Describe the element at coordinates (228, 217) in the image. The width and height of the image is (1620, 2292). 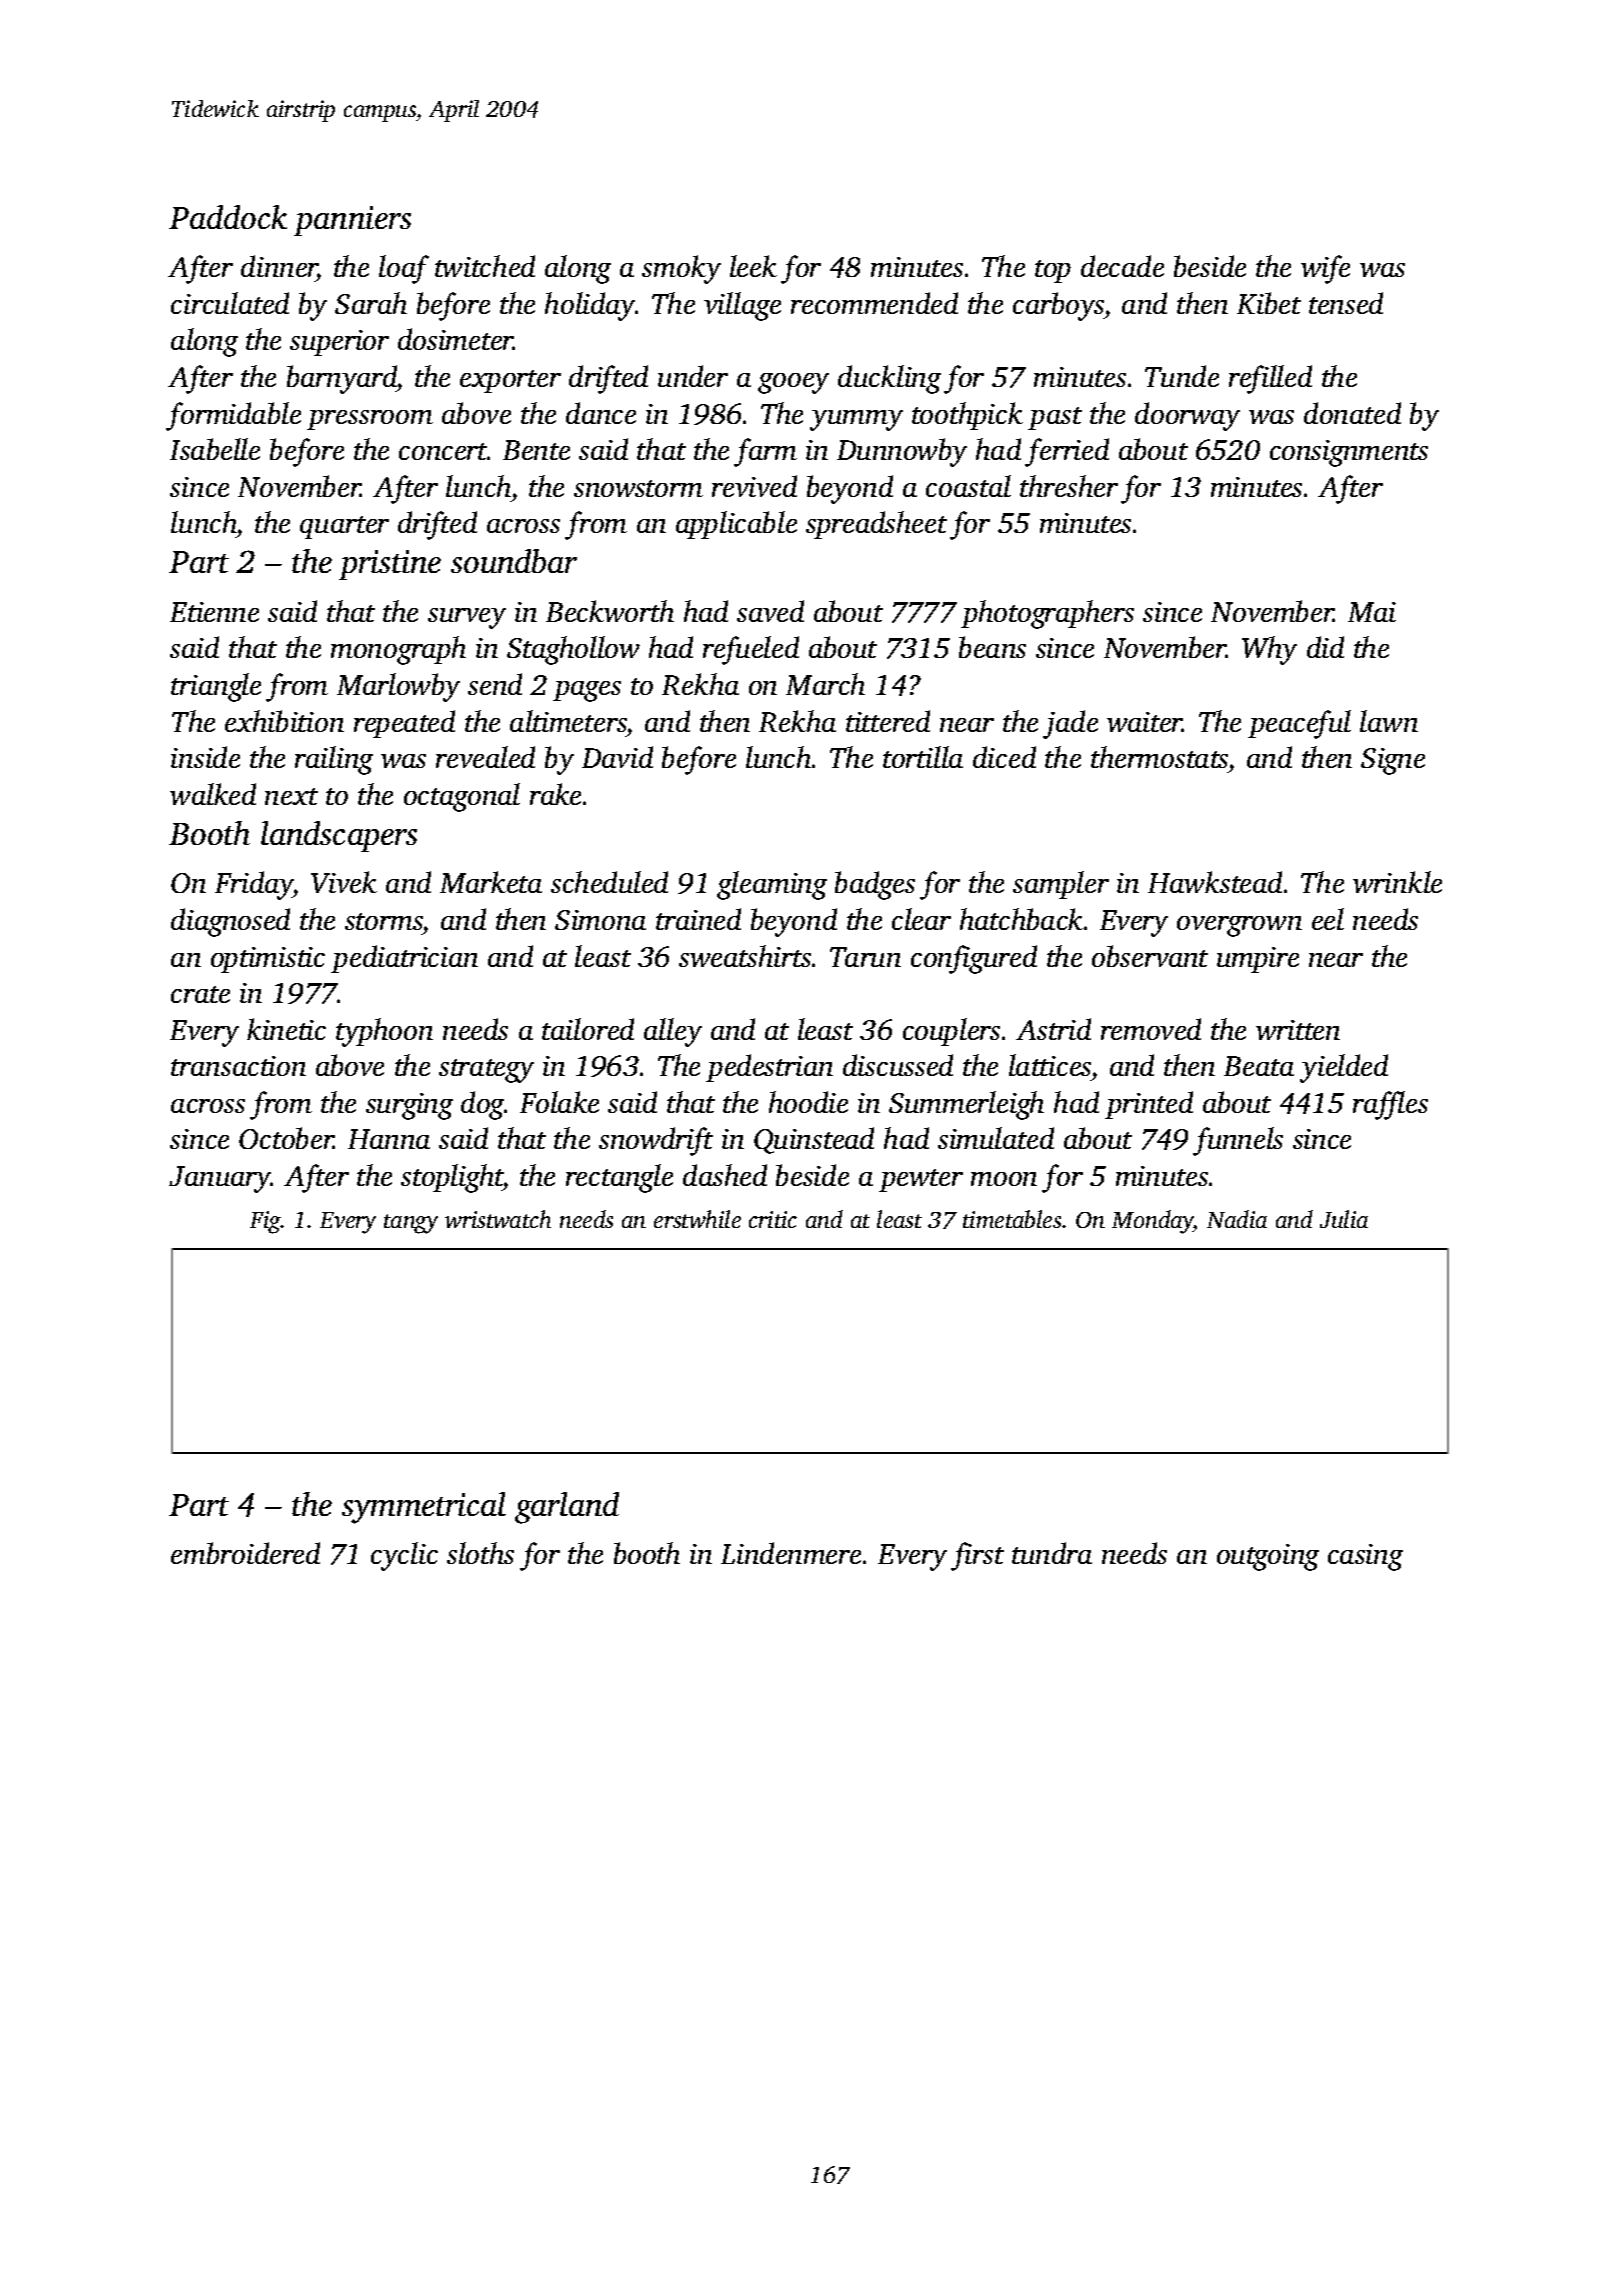
I see `Paddock` at that location.
